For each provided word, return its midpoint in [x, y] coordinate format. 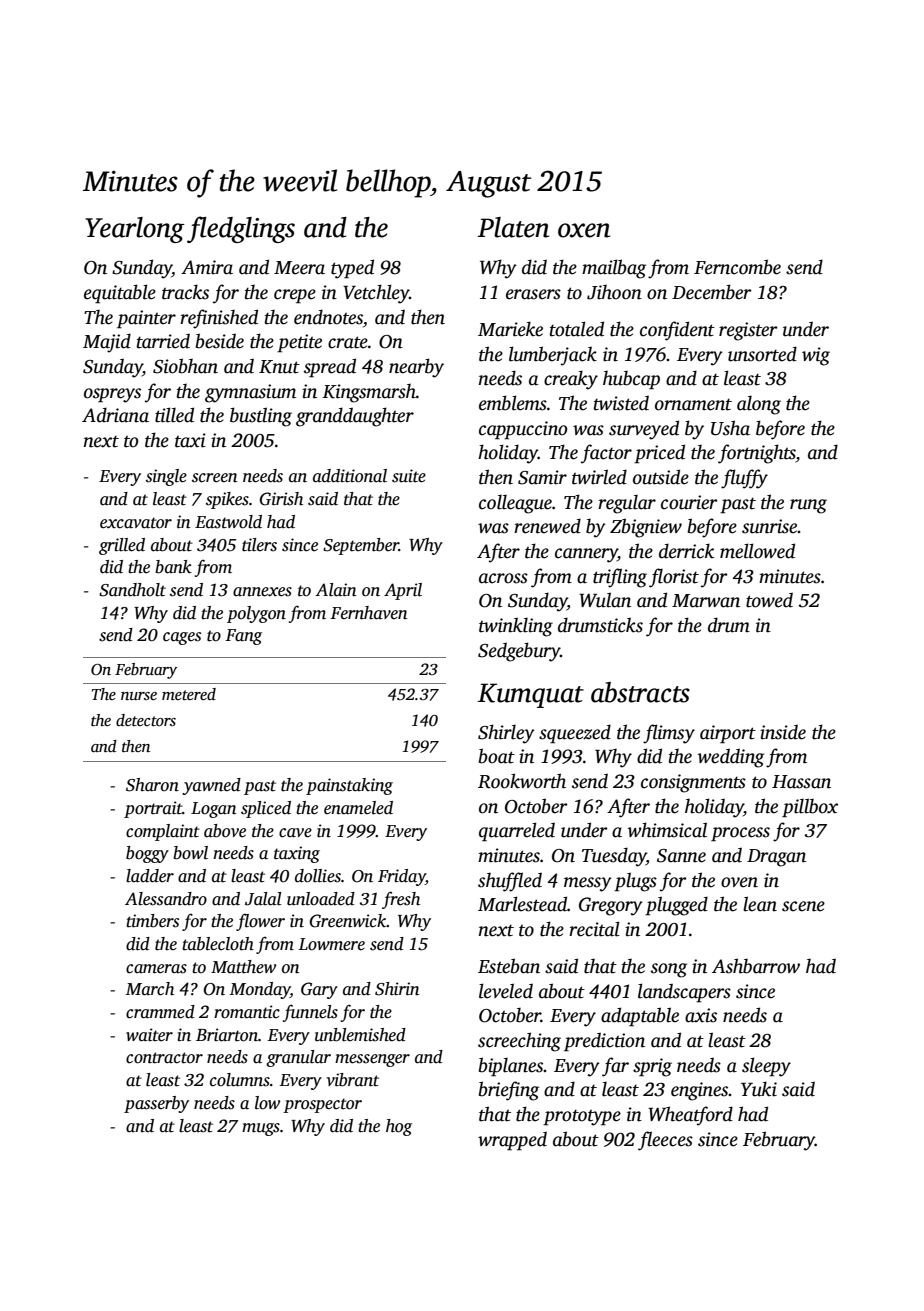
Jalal [263, 899]
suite [409, 476]
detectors [146, 720]
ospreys [112, 395]
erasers [533, 294]
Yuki [759, 1089]
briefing [509, 1091]
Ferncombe [737, 267]
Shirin [397, 989]
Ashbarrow [756, 966]
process [740, 834]
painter [146, 319]
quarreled [517, 832]
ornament [693, 405]
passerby [156, 1104]
